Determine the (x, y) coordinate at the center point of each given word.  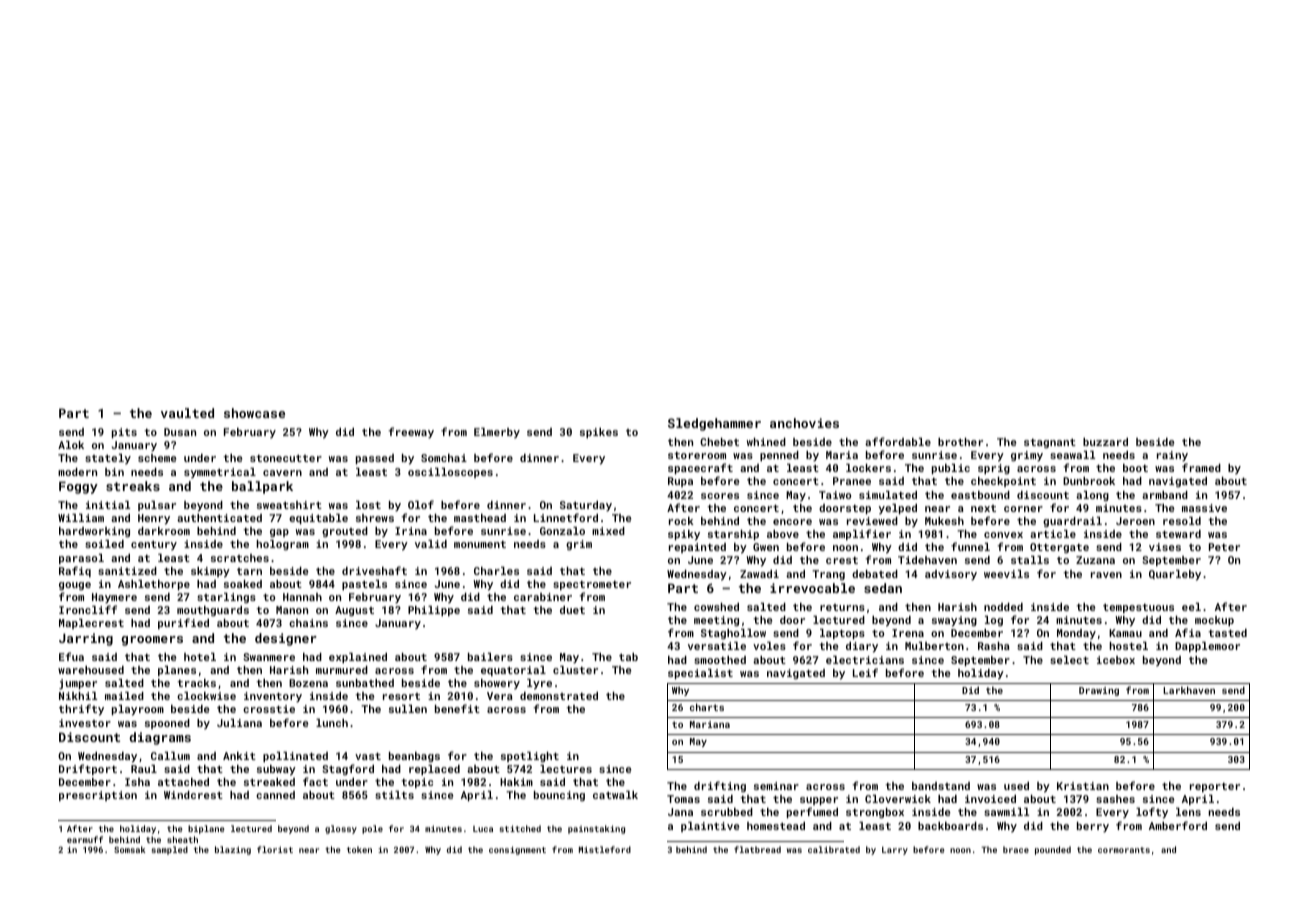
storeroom (697, 455)
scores (720, 496)
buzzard (1105, 442)
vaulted (187, 413)
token (359, 849)
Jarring (86, 639)
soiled (104, 544)
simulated (888, 495)
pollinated (295, 757)
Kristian (1083, 786)
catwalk (615, 795)
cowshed (716, 607)
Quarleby (1175, 575)
